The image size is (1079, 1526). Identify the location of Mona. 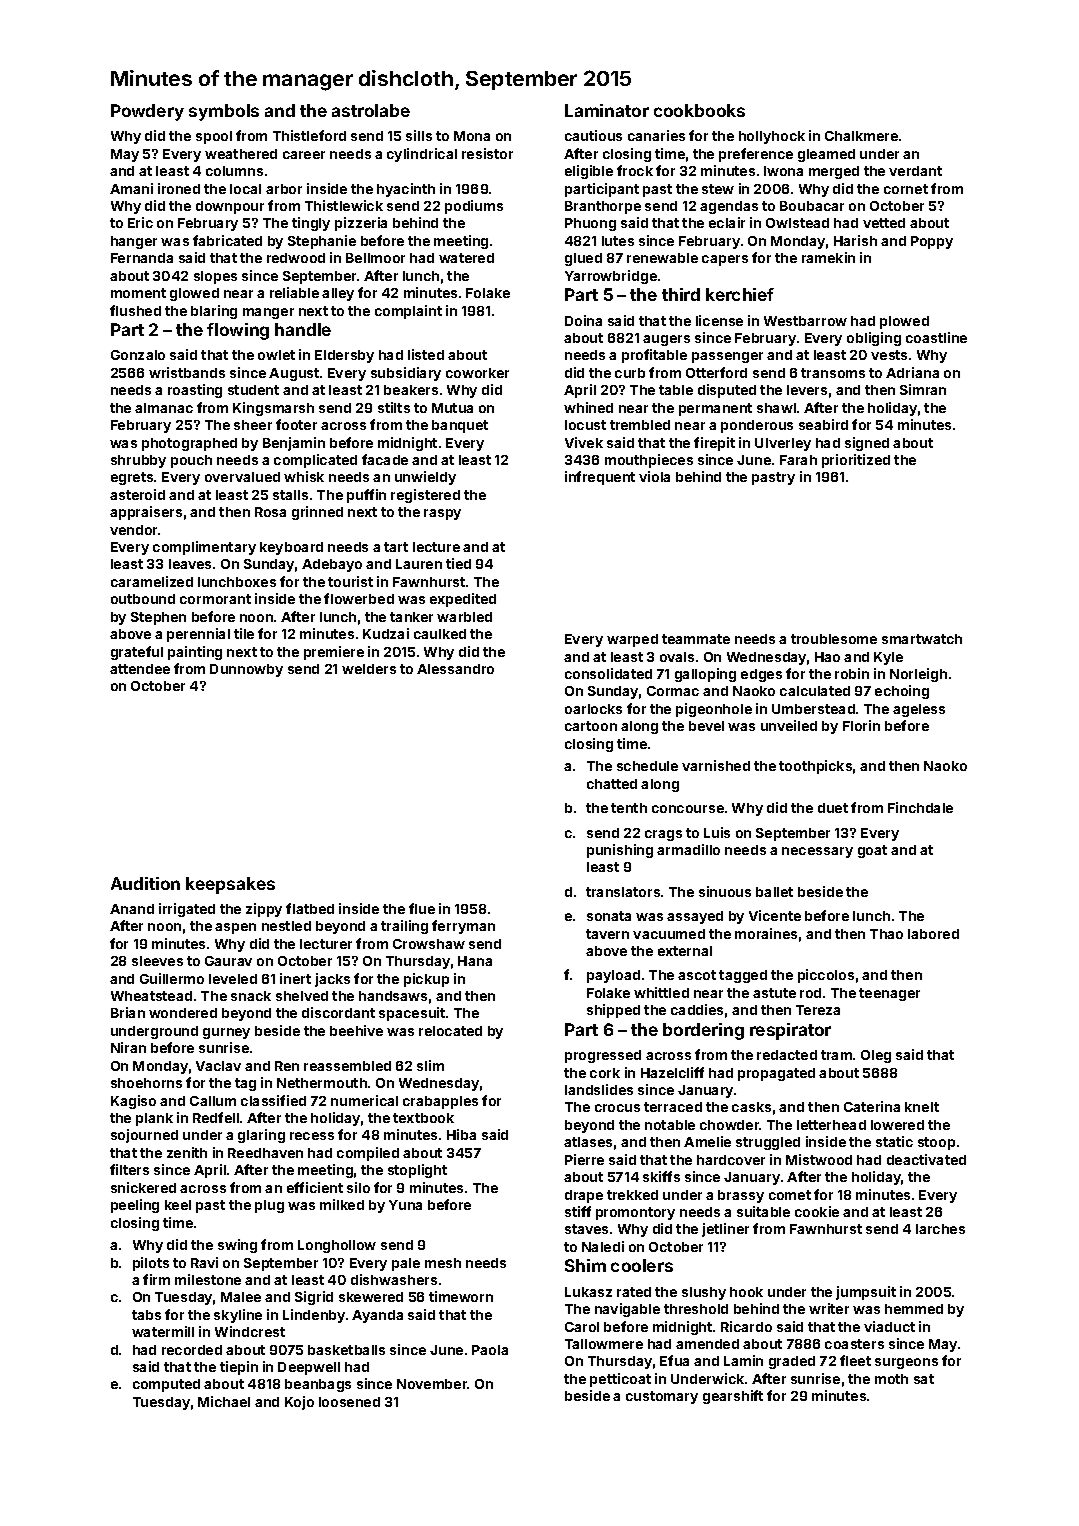
(472, 136).
